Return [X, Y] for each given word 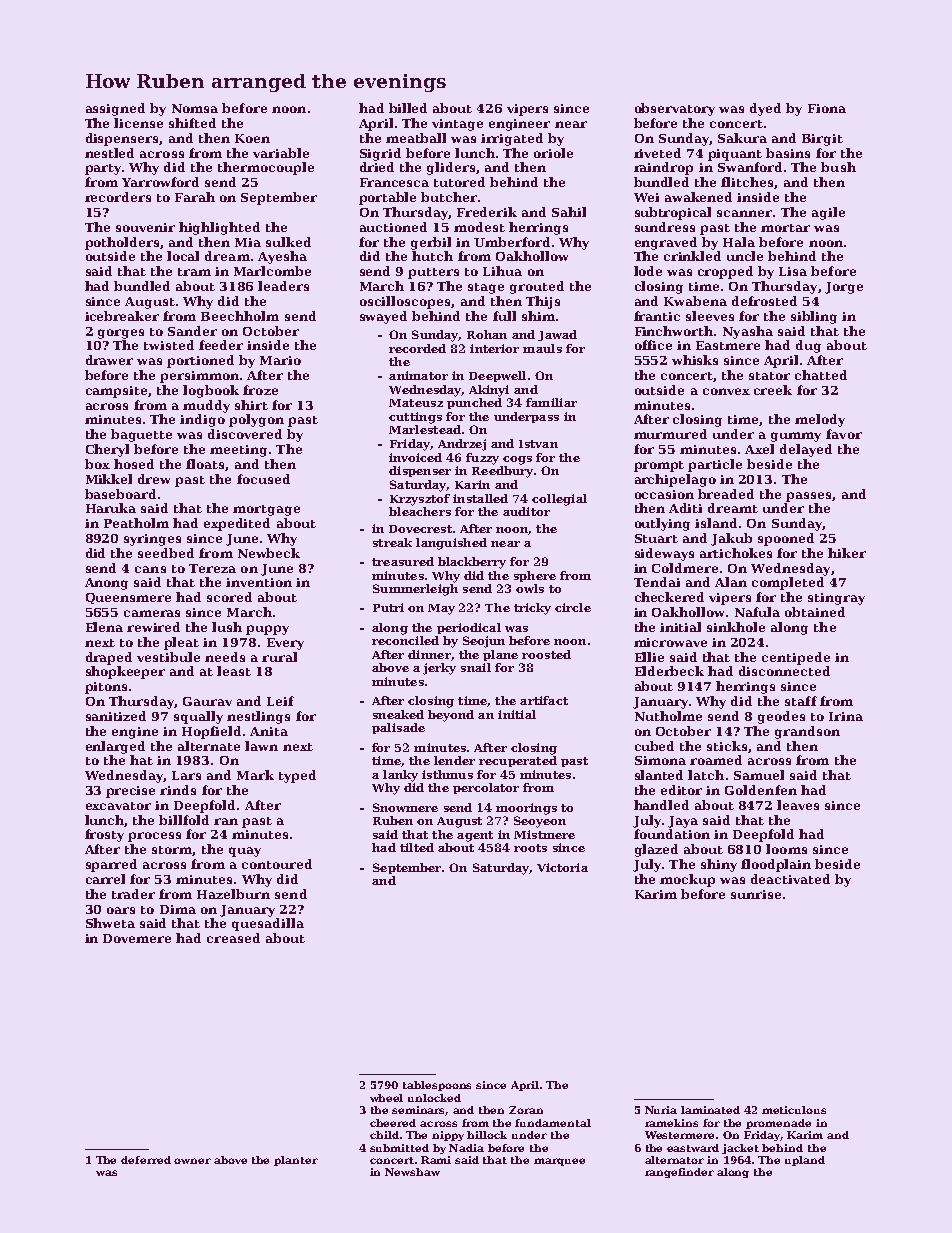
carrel [105, 879]
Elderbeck [669, 671]
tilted [417, 847]
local [183, 256]
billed [408, 108]
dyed [765, 109]
